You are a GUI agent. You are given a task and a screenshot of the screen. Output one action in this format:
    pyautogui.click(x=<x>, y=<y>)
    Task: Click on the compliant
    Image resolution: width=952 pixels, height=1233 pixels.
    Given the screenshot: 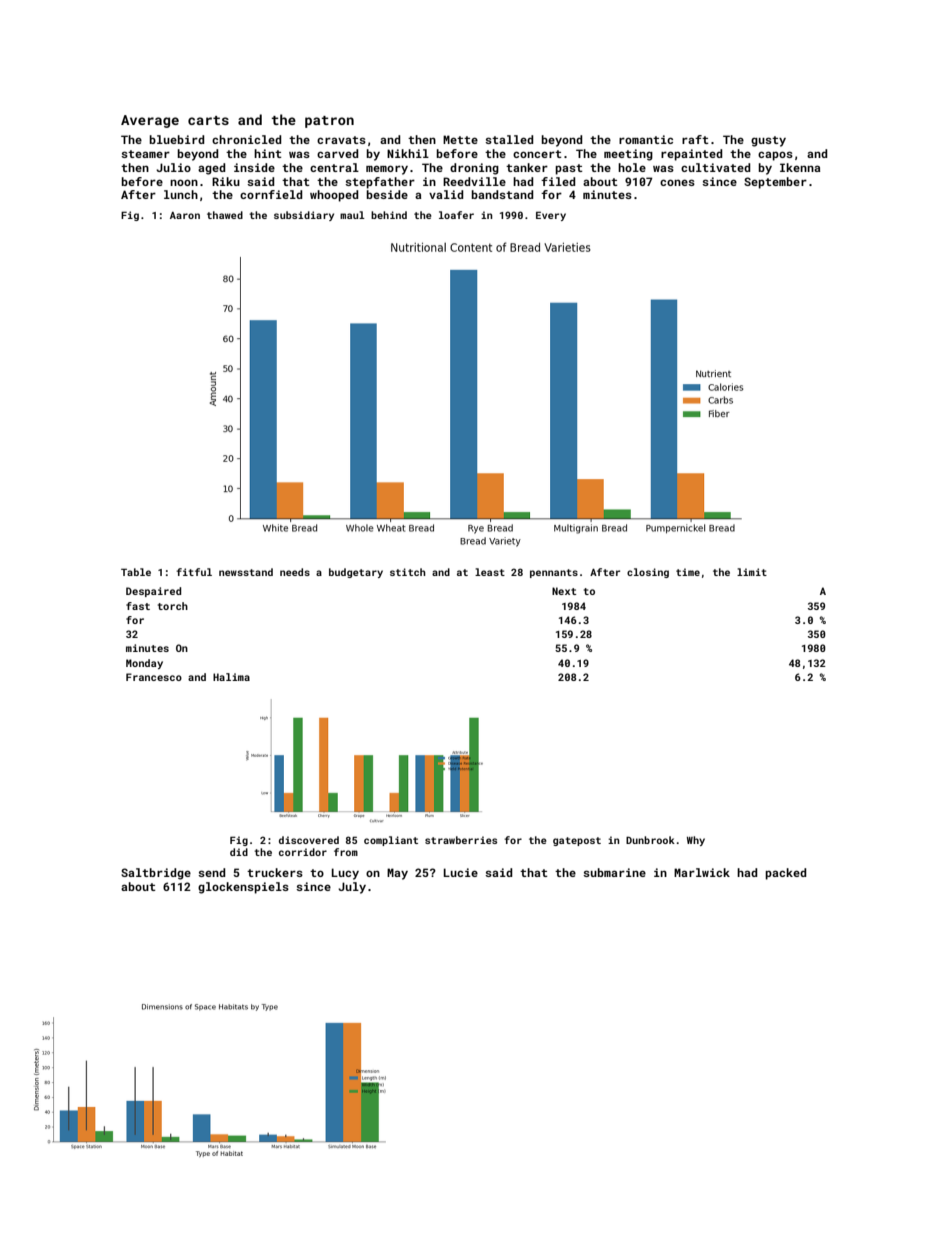 What is the action you would take?
    pyautogui.click(x=391, y=841)
